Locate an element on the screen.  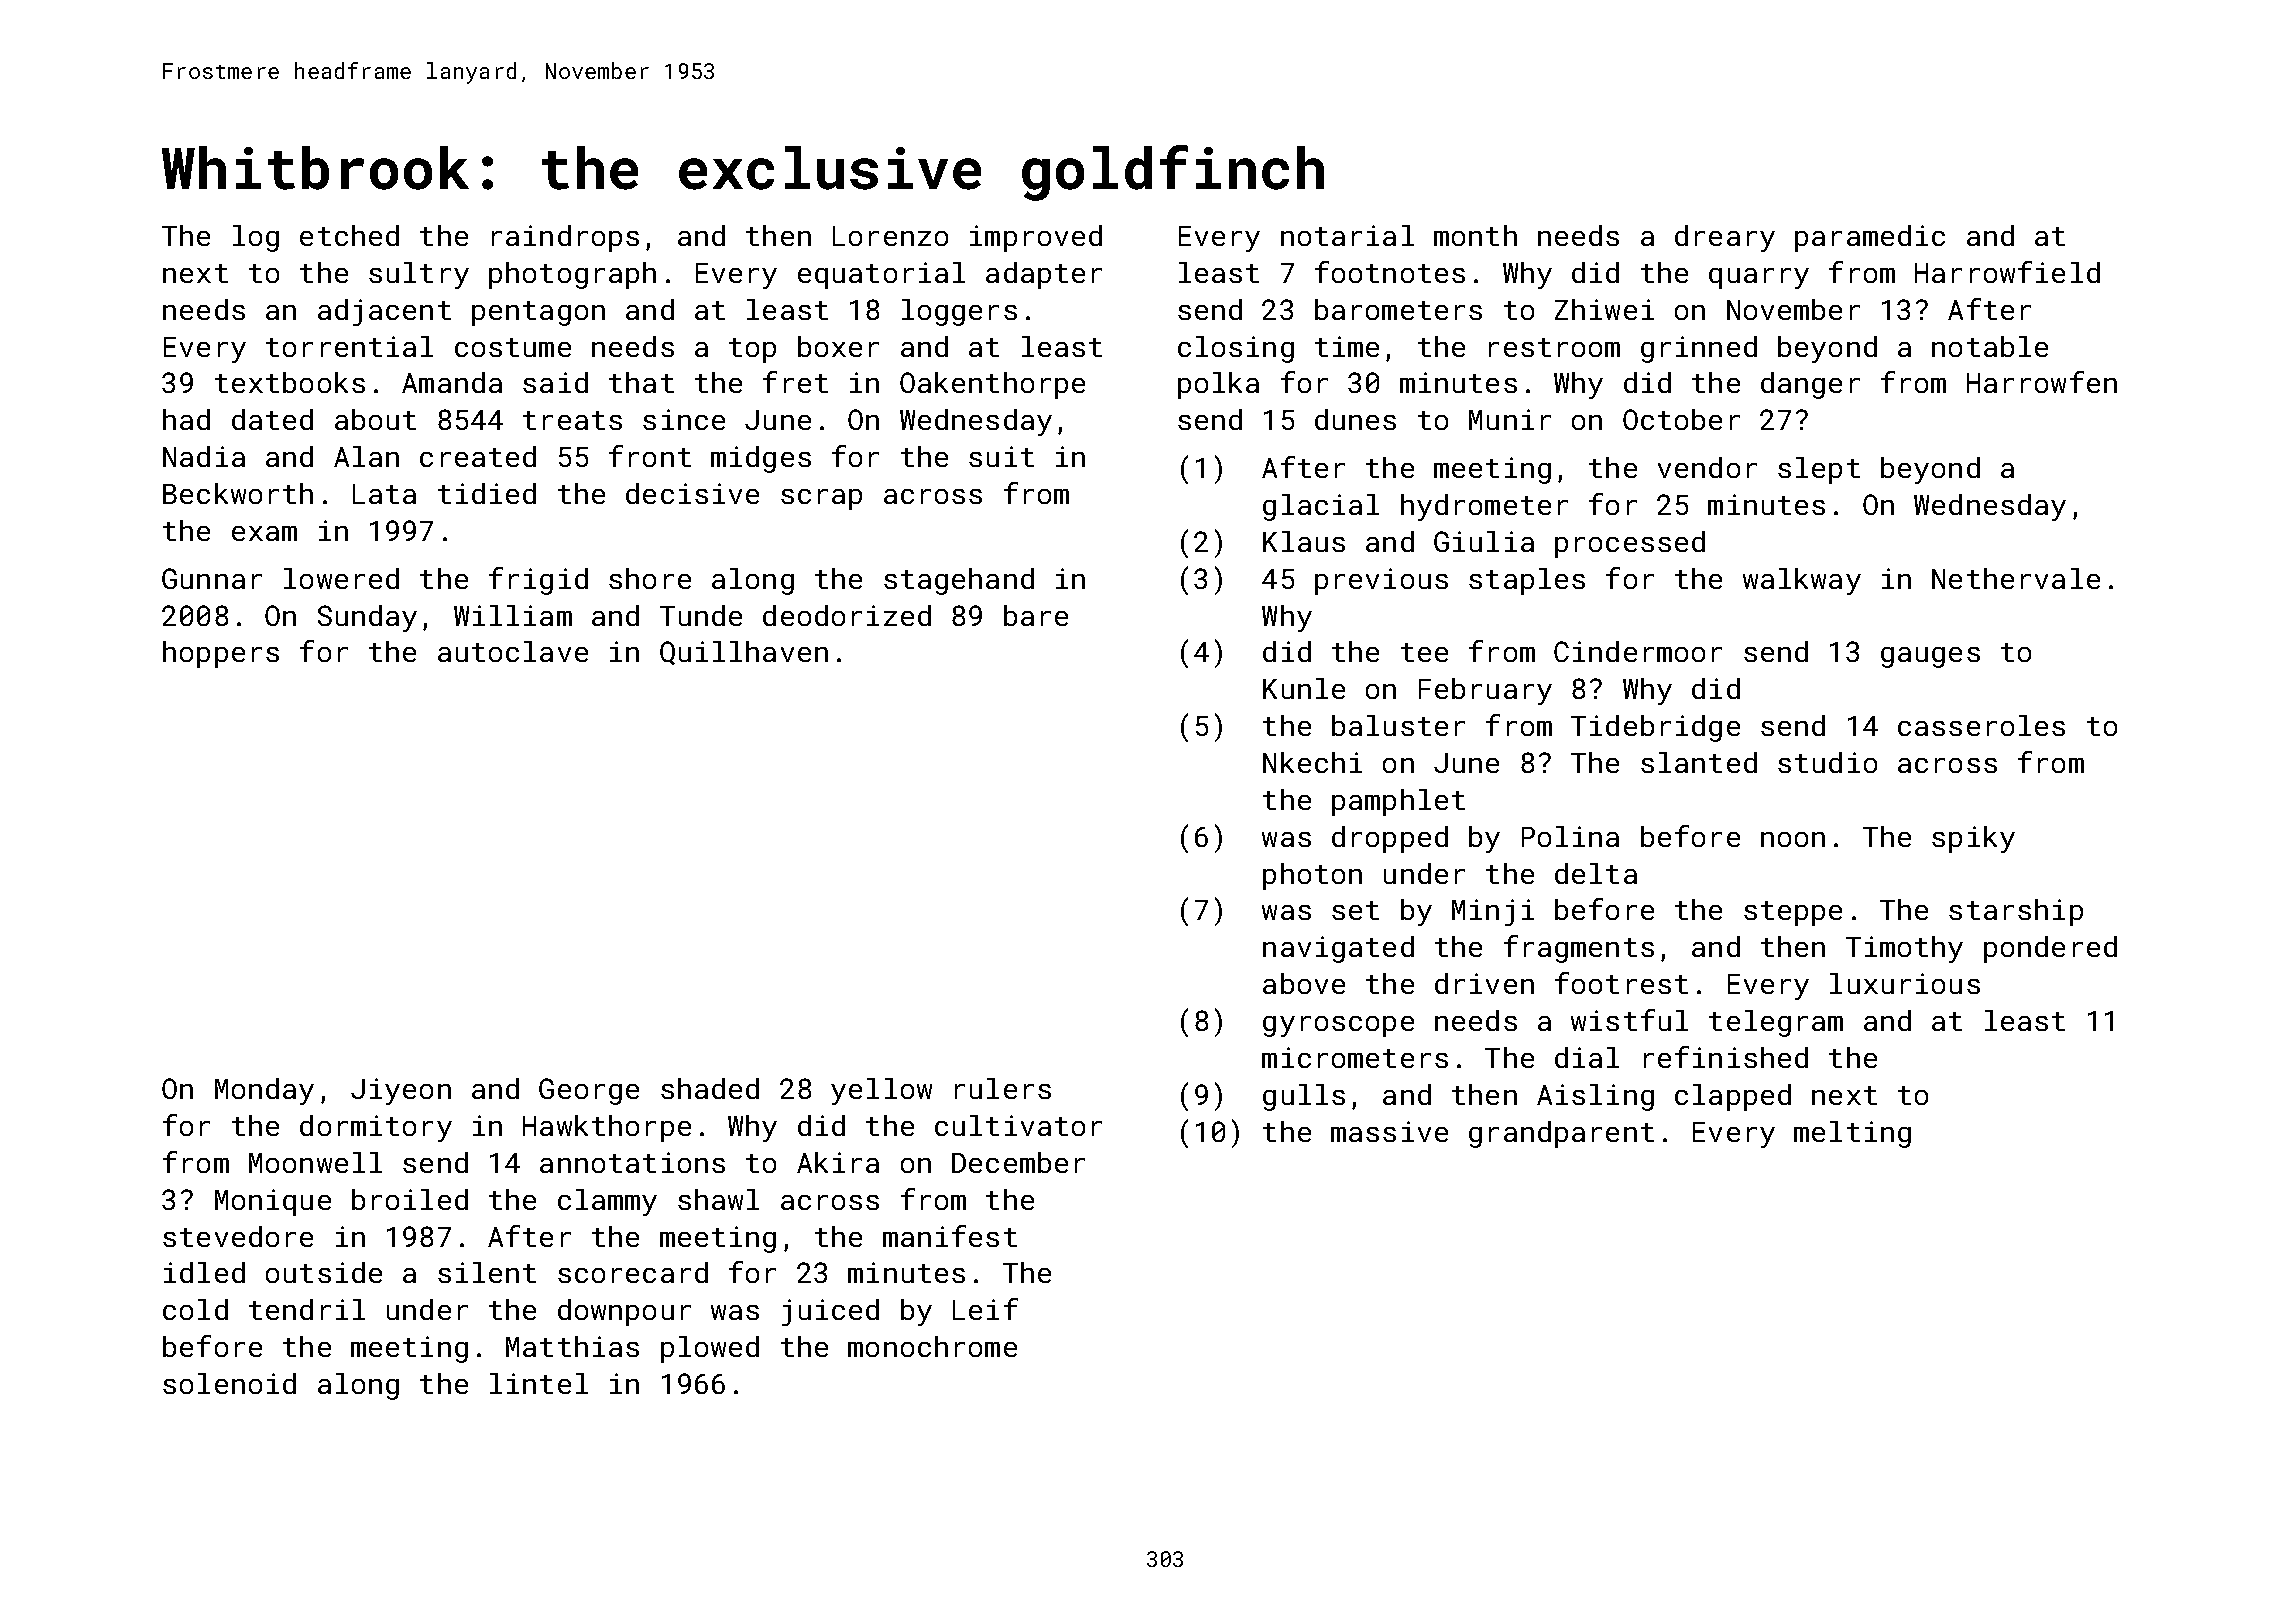
etched is located at coordinates (349, 235).
